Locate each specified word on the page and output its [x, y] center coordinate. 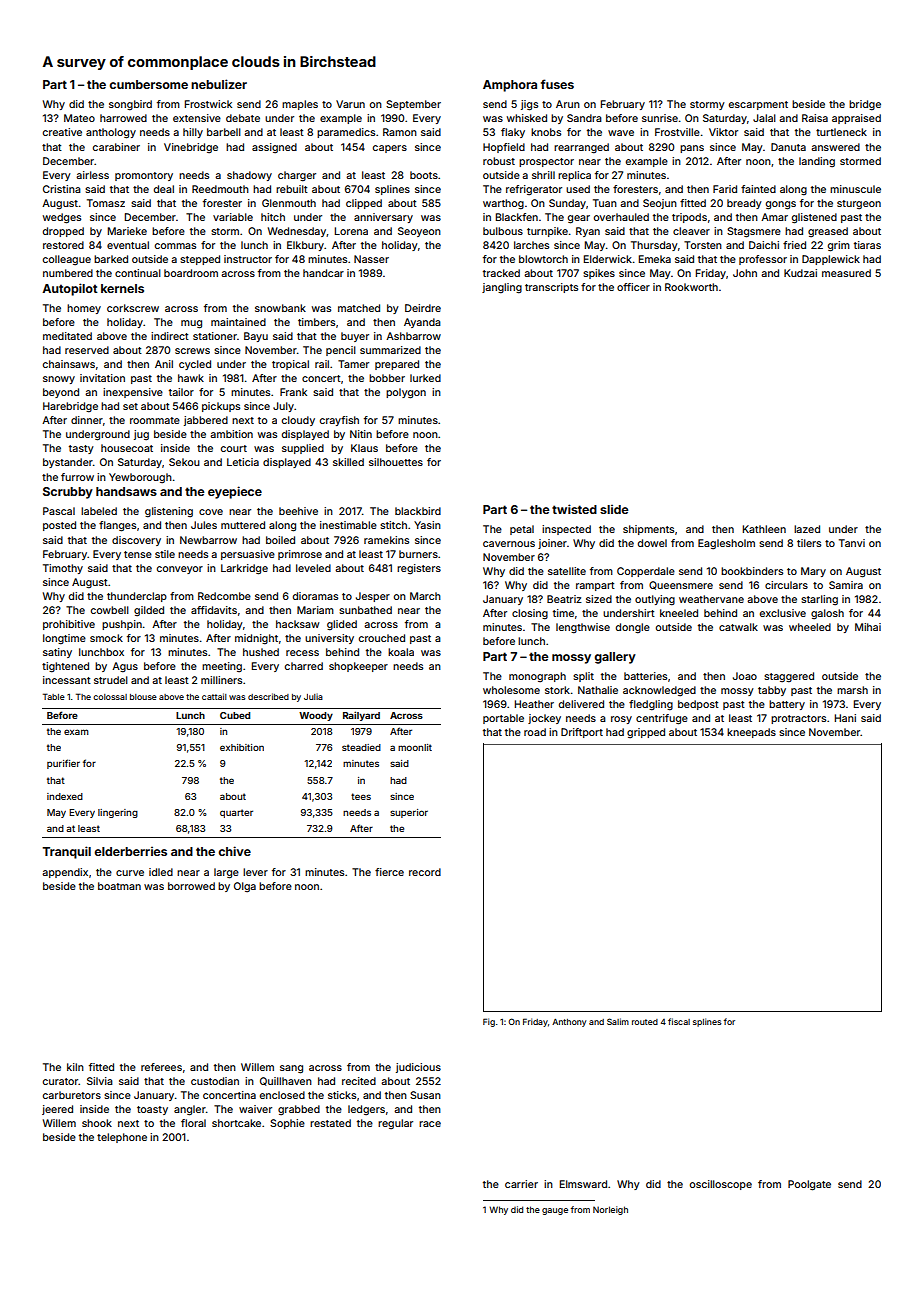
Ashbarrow [413, 336]
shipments [648, 530]
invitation [102, 378]
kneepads [751, 733]
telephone [122, 1138]
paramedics [346, 133]
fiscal [679, 1021]
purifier [63, 764]
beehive [298, 511]
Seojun [660, 204]
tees [361, 796]
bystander [68, 463]
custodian [215, 1081]
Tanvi [852, 543]
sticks [342, 1095]
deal [164, 189]
